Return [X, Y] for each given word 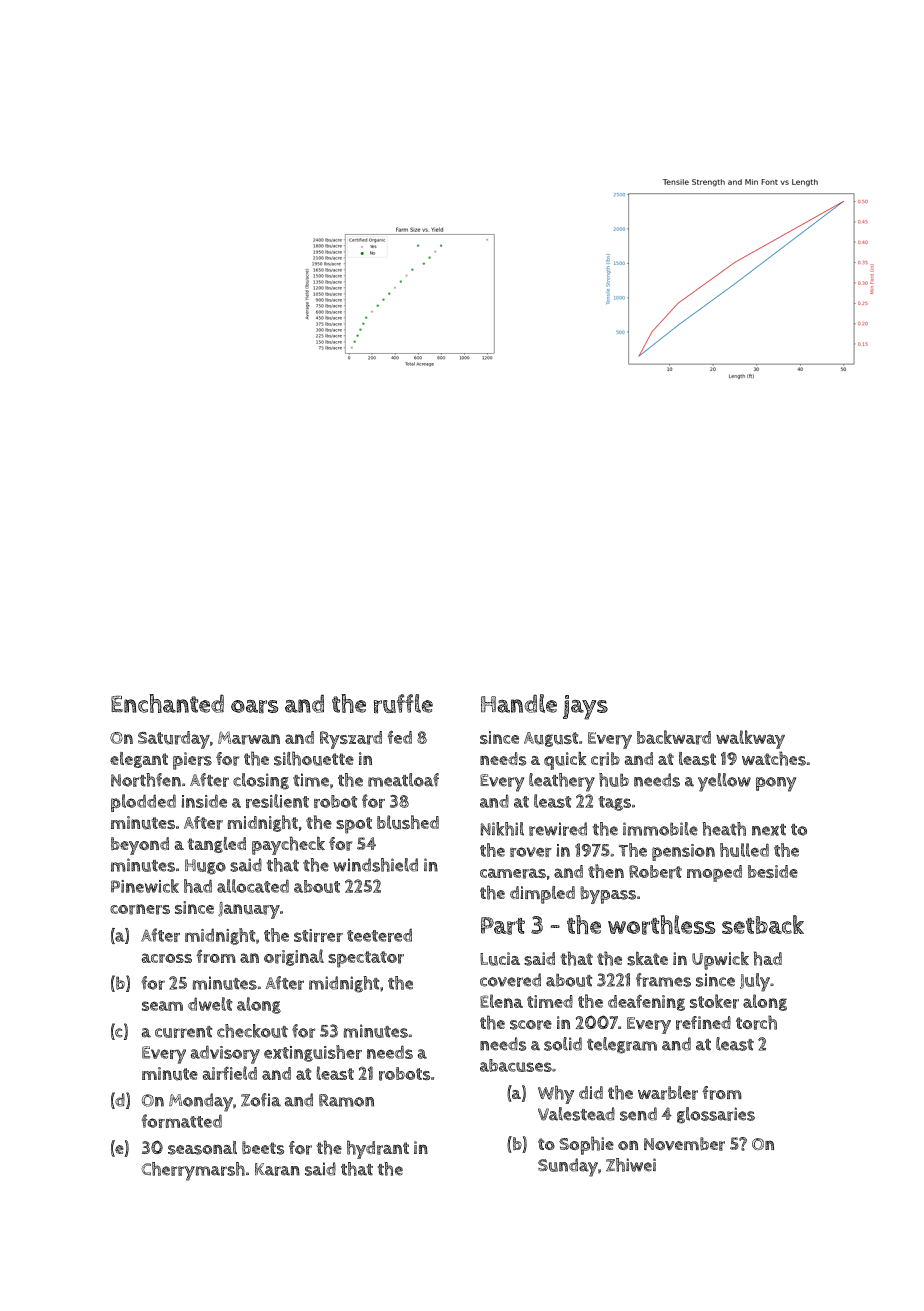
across [167, 958]
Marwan [249, 738]
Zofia [261, 1100]
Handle [519, 703]
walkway [750, 739]
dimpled [542, 895]
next [769, 830]
